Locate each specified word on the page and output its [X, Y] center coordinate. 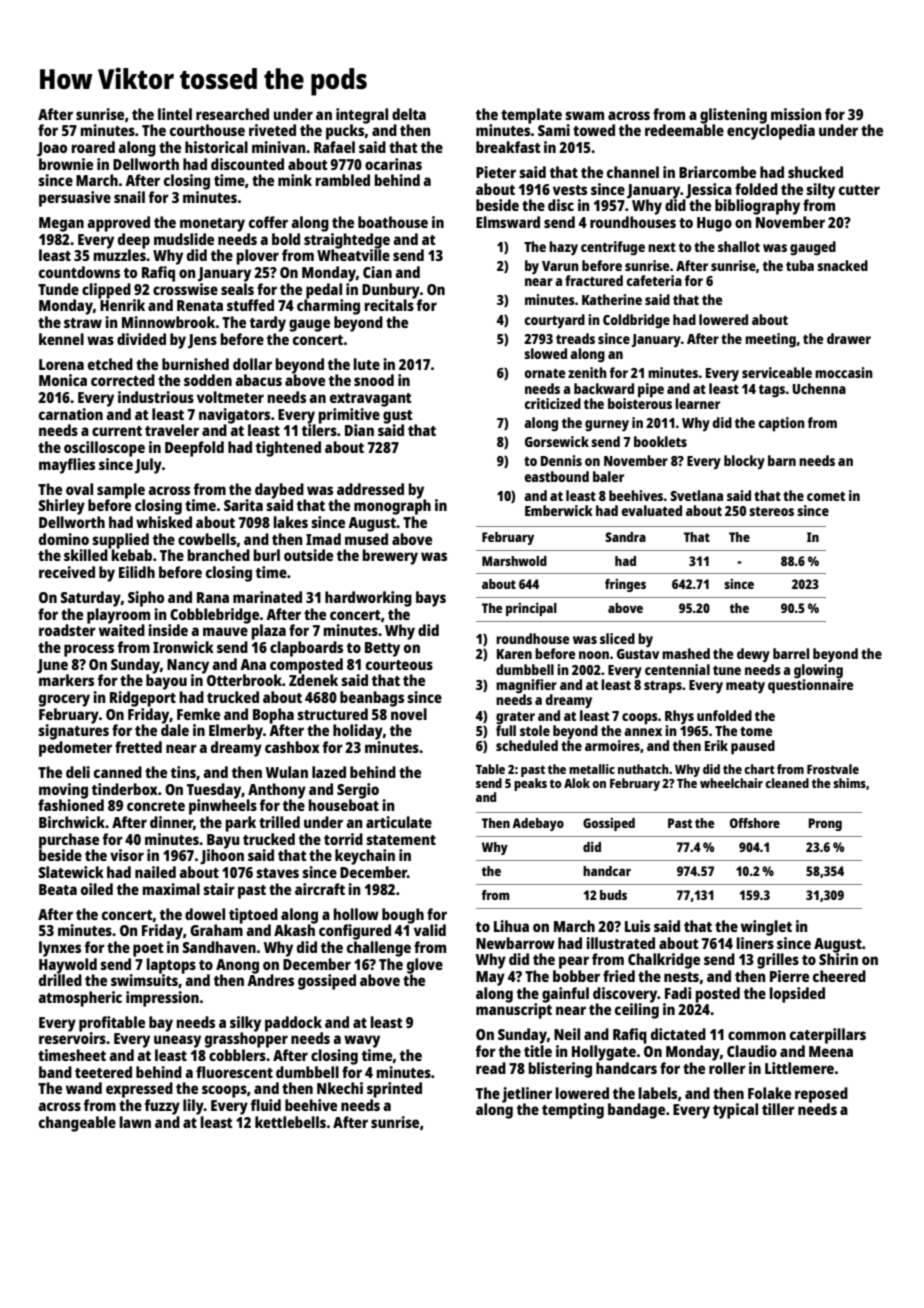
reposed [821, 1095]
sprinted [394, 1090]
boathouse [393, 222]
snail [129, 197]
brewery [390, 557]
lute [366, 364]
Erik [716, 745]
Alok [577, 783]
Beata [58, 889]
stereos [771, 511]
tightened [288, 449]
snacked [842, 265]
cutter [859, 190]
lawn [135, 1122]
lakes [290, 522]
